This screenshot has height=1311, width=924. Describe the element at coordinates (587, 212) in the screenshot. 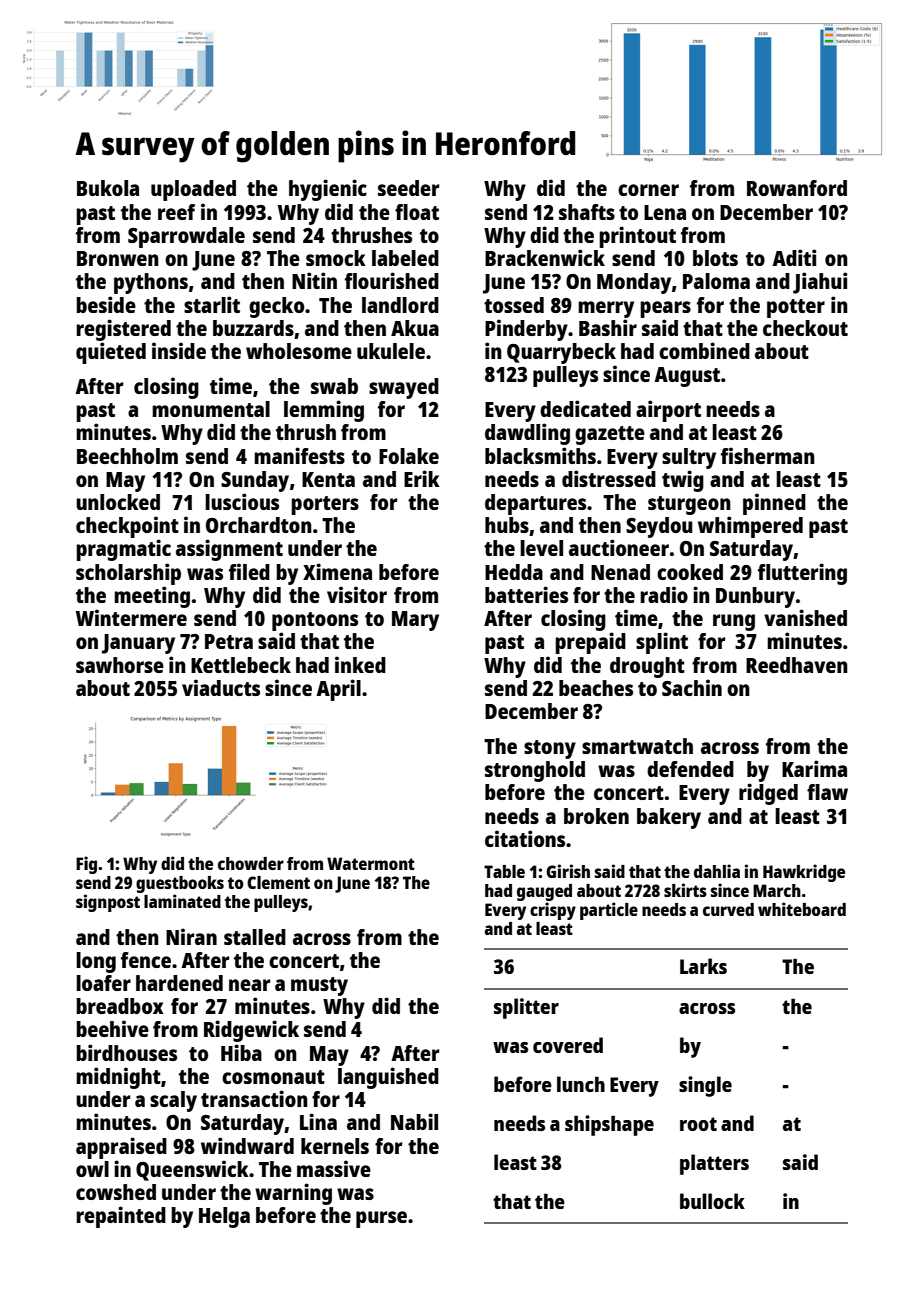

I see `shafts` at that location.
